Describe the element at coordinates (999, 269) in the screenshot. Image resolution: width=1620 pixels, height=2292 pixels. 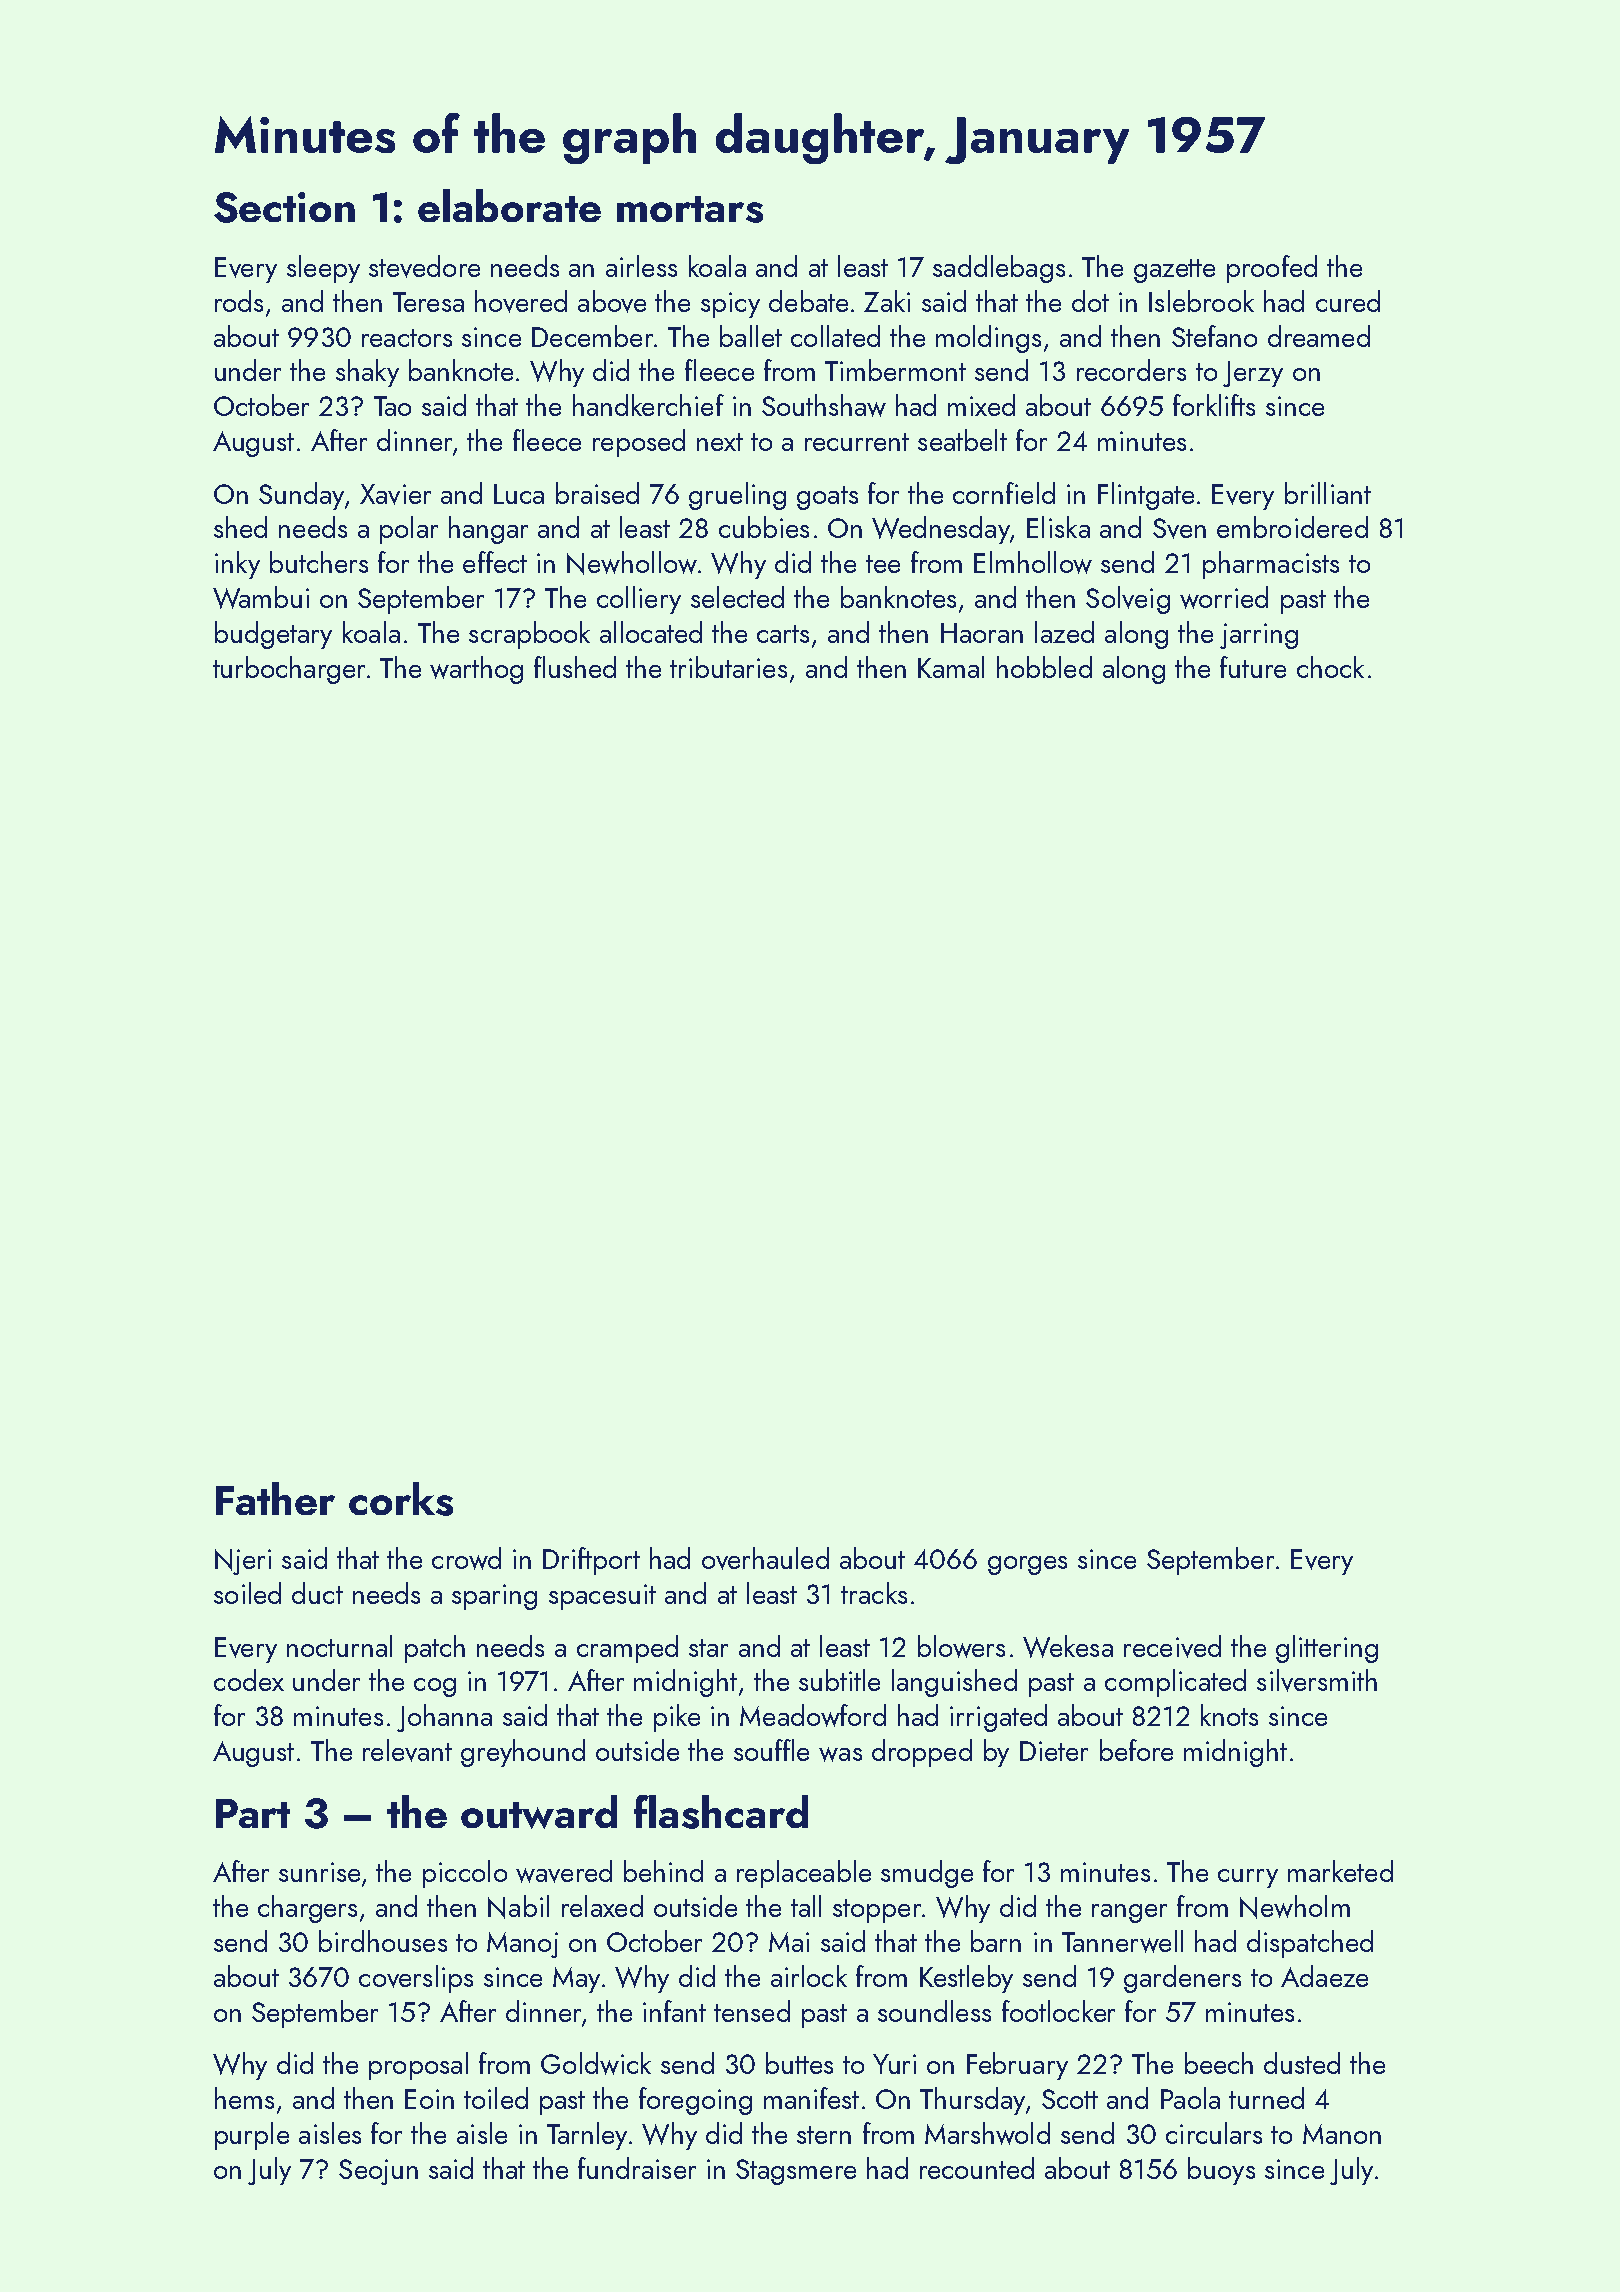
I see `saddlebags` at that location.
